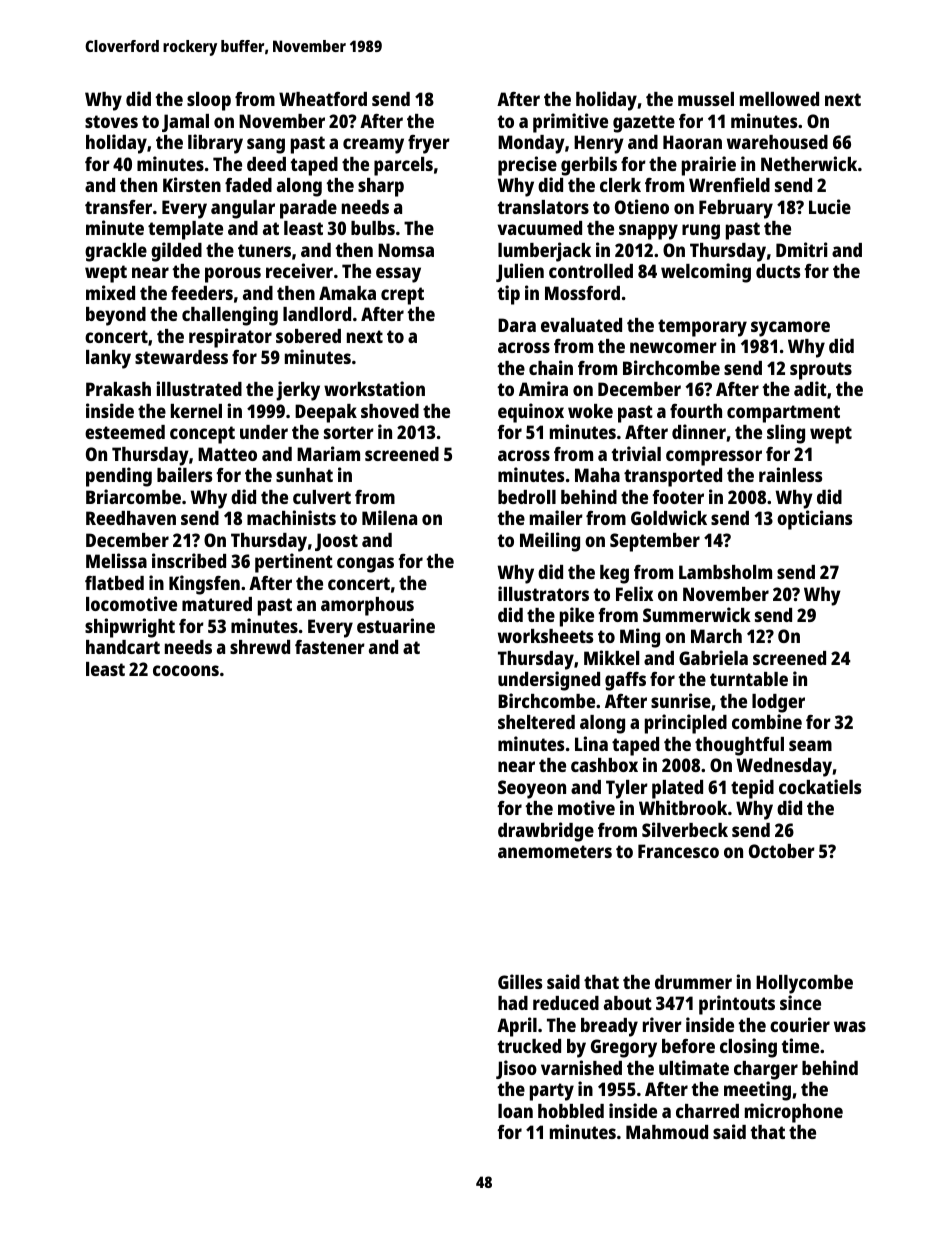 The height and width of the image is (1233, 952). I want to click on fastener, so click(330, 647).
